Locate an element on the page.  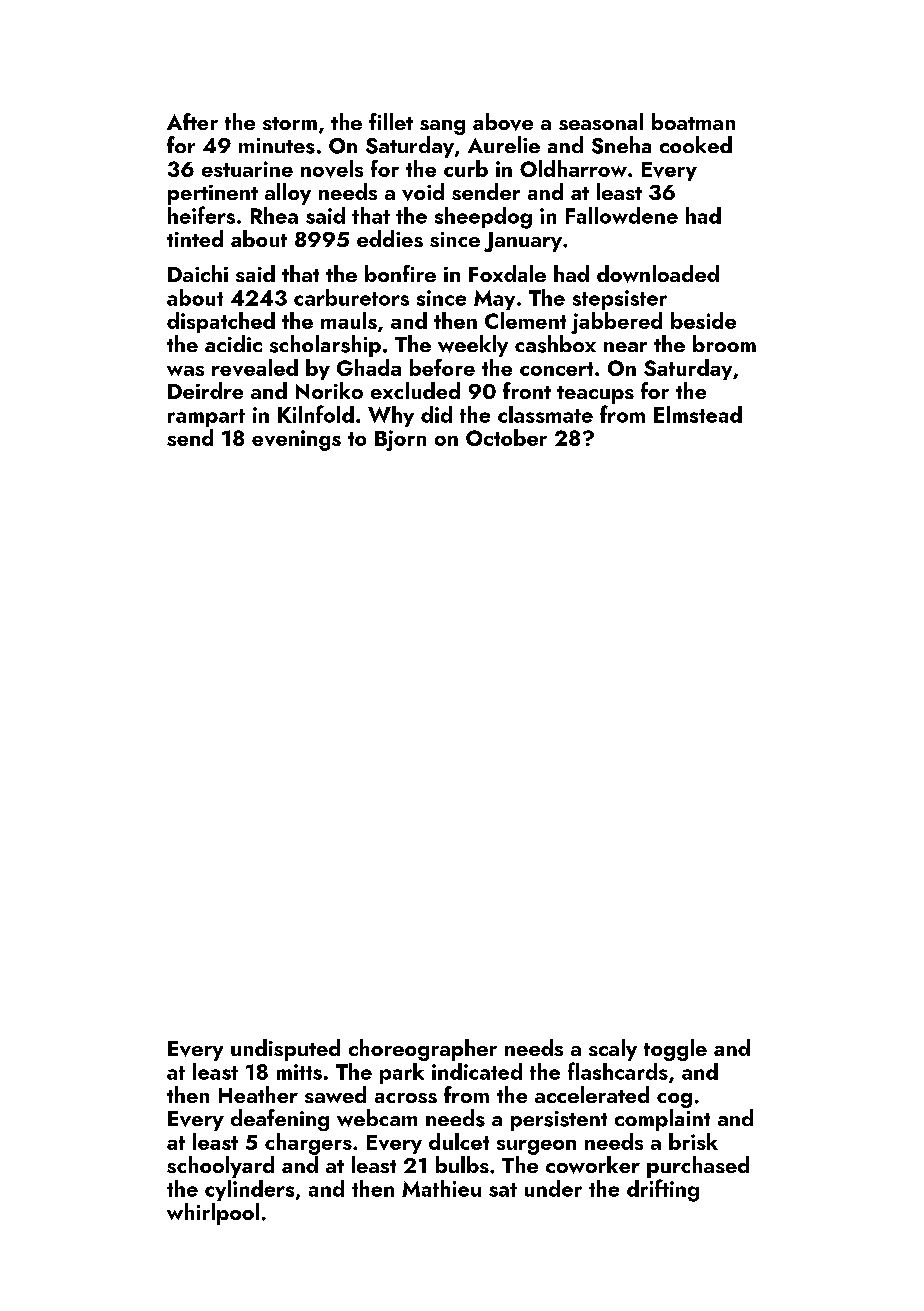
beside is located at coordinates (703, 320).
